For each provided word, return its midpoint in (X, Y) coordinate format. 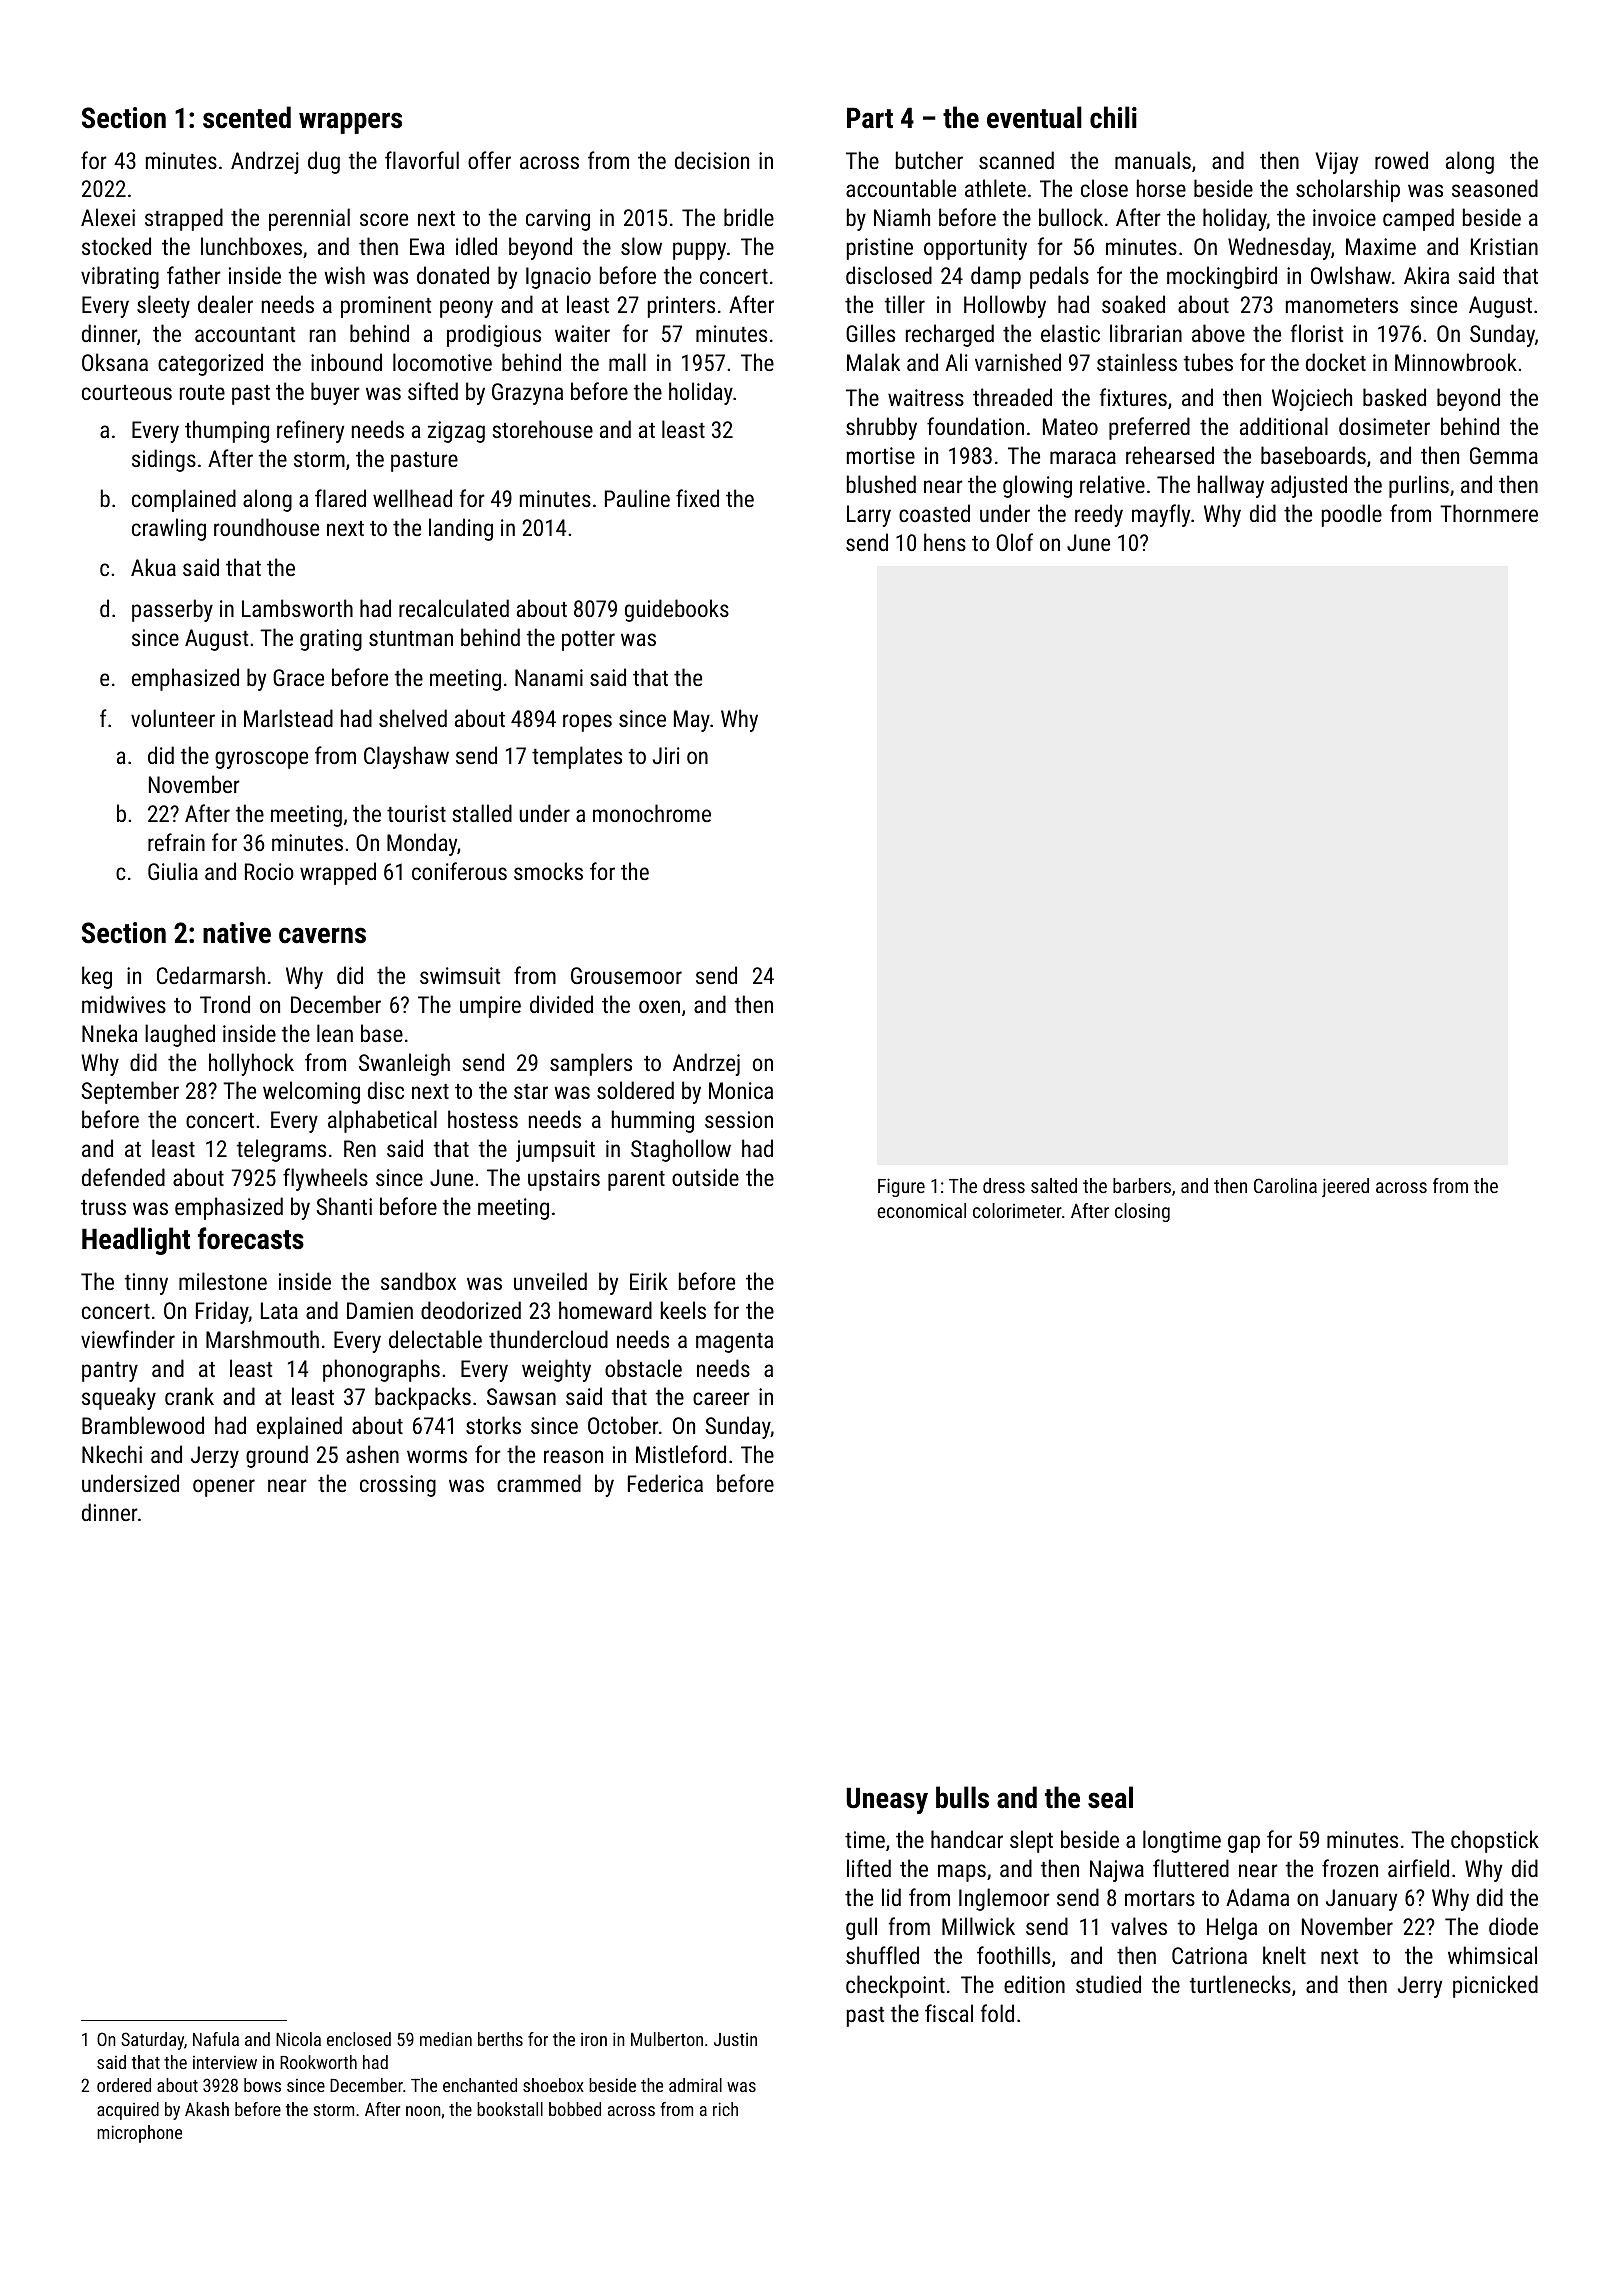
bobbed (575, 2109)
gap (1244, 1844)
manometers (1342, 305)
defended (123, 1177)
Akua (153, 567)
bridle (749, 217)
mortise (881, 455)
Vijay (1337, 163)
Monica (741, 1090)
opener (224, 1488)
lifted (869, 1868)
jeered (1345, 1187)
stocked (116, 246)
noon (423, 2111)
